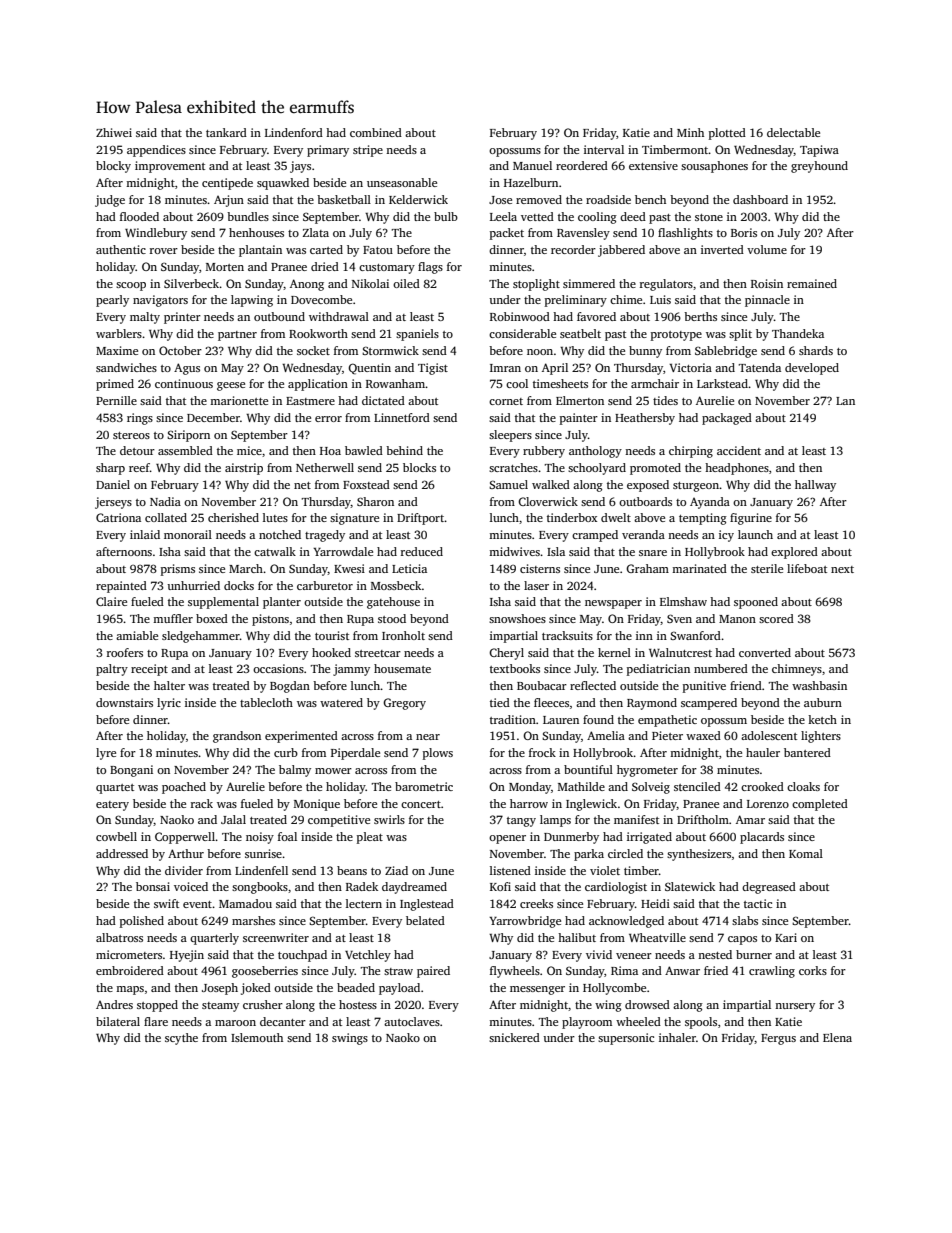 The image size is (952, 1233). I want to click on Manuel, so click(532, 165).
